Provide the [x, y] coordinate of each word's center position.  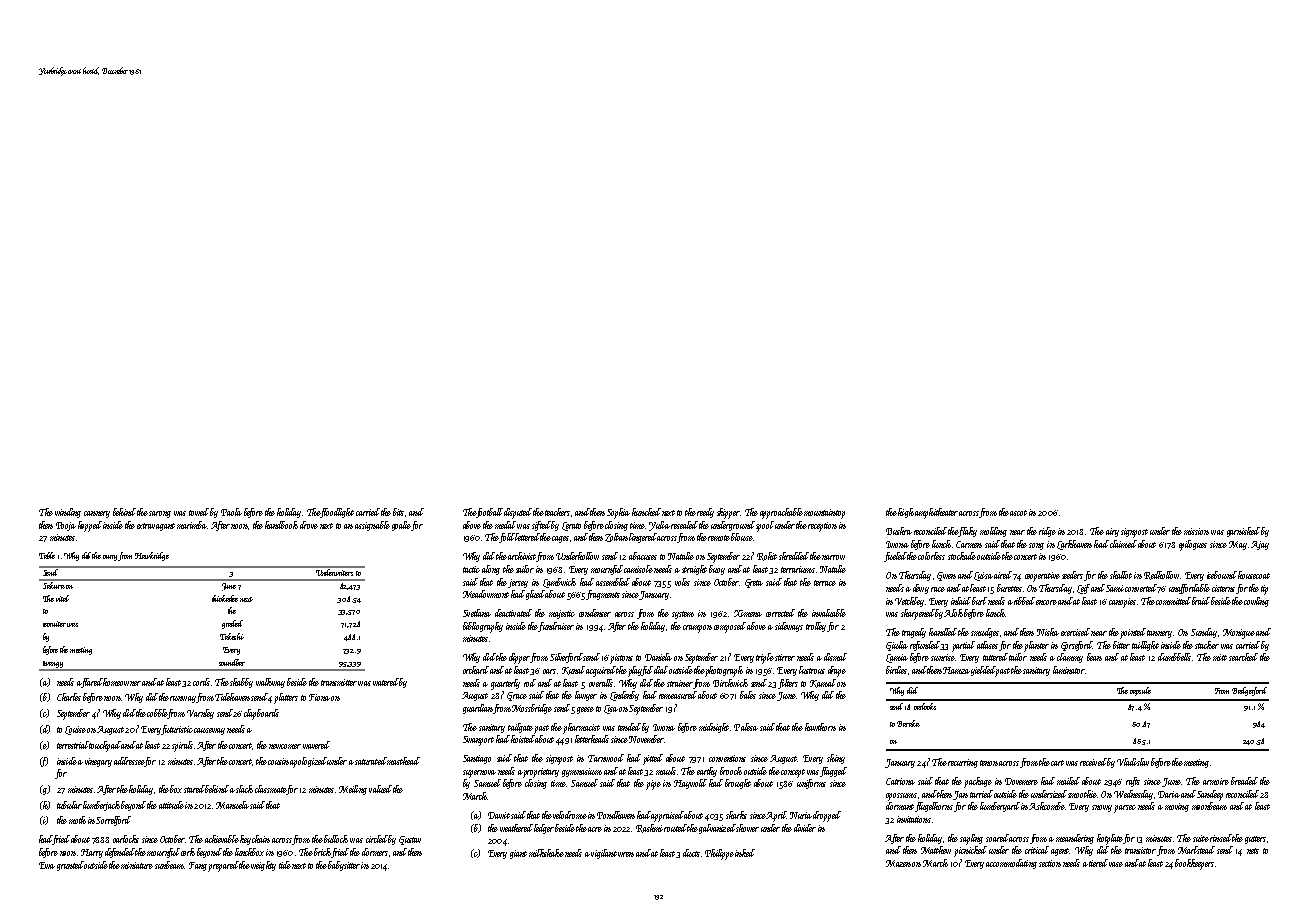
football [489, 513]
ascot [1018, 513]
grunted [70, 866]
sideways [789, 627]
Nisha [1048, 632]
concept [793, 773]
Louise [75, 730]
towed [199, 512]
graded [232, 624]
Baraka [908, 723]
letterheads [592, 739]
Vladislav [1133, 762]
